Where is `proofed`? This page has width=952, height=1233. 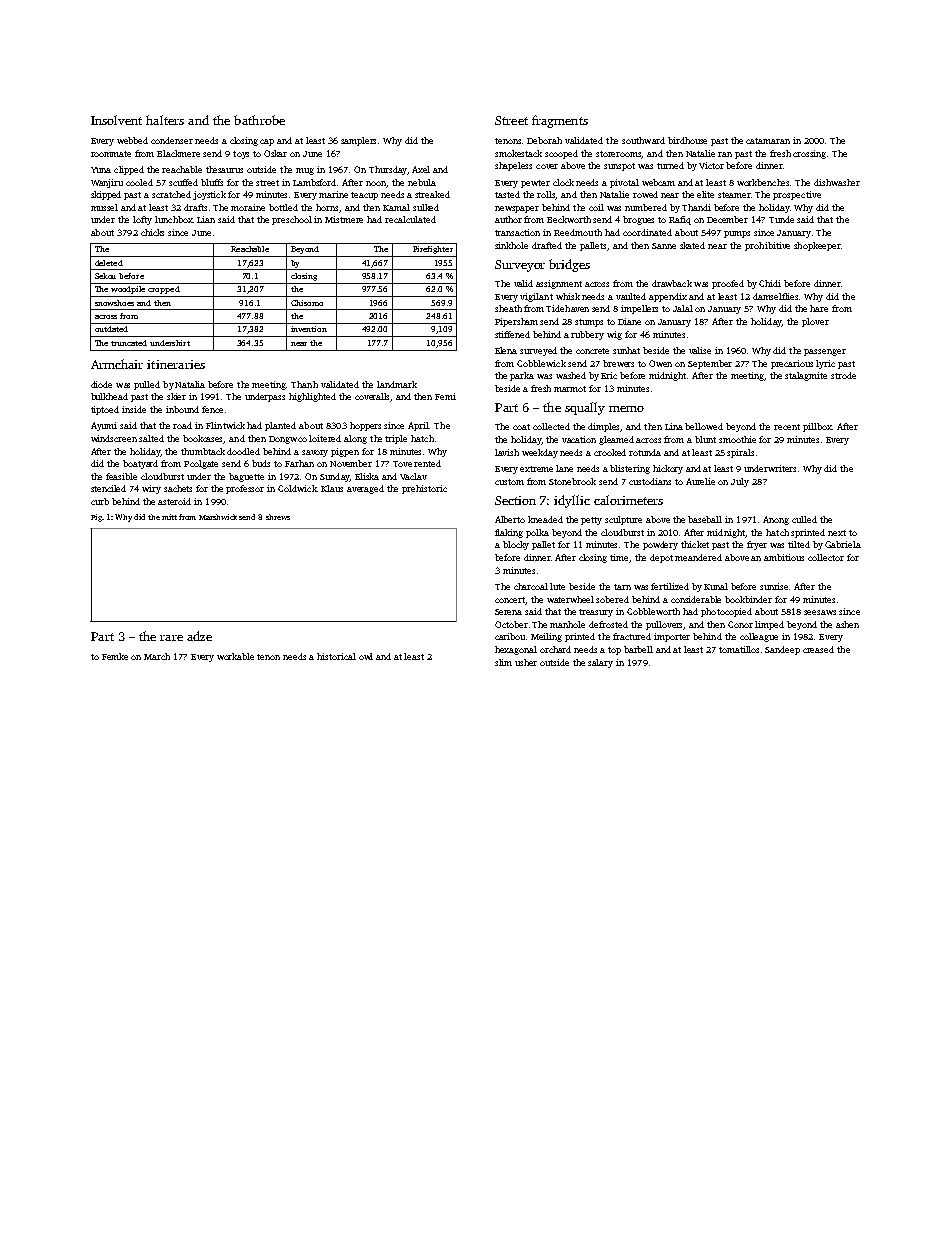
proofed is located at coordinates (728, 284).
